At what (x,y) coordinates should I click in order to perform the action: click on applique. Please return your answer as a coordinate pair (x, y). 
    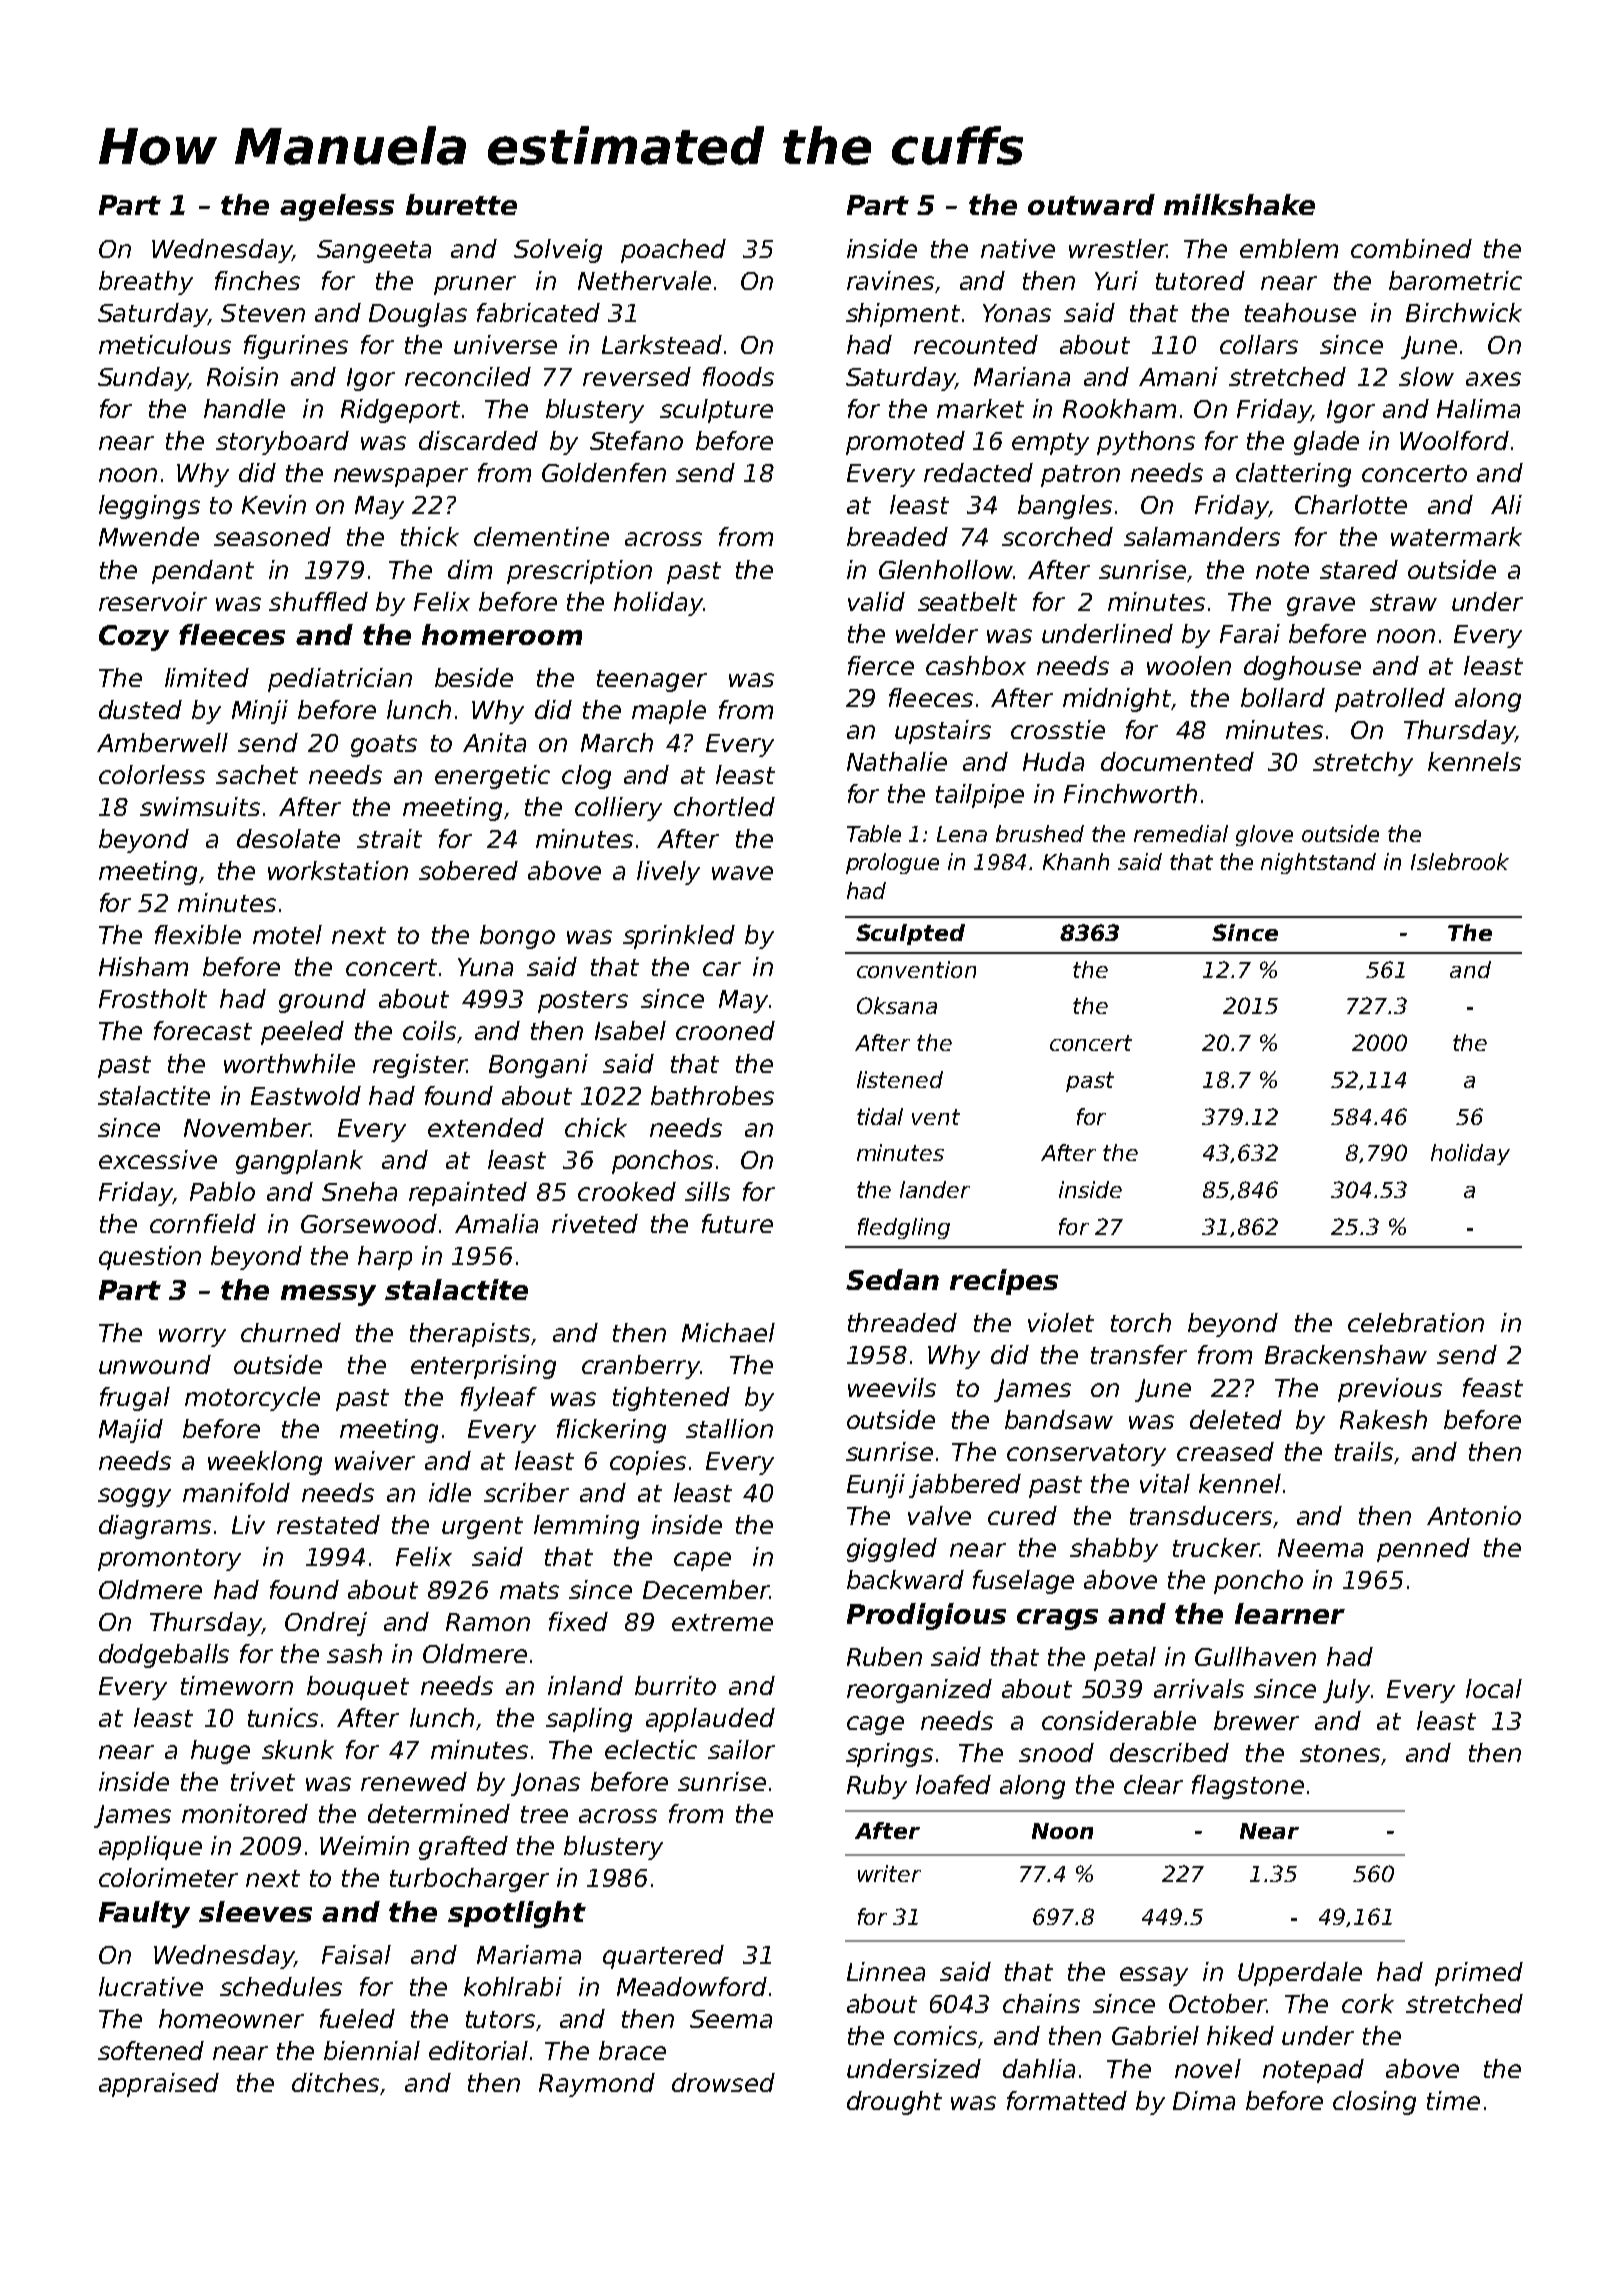
    Looking at the image, I should click on (150, 1848).
